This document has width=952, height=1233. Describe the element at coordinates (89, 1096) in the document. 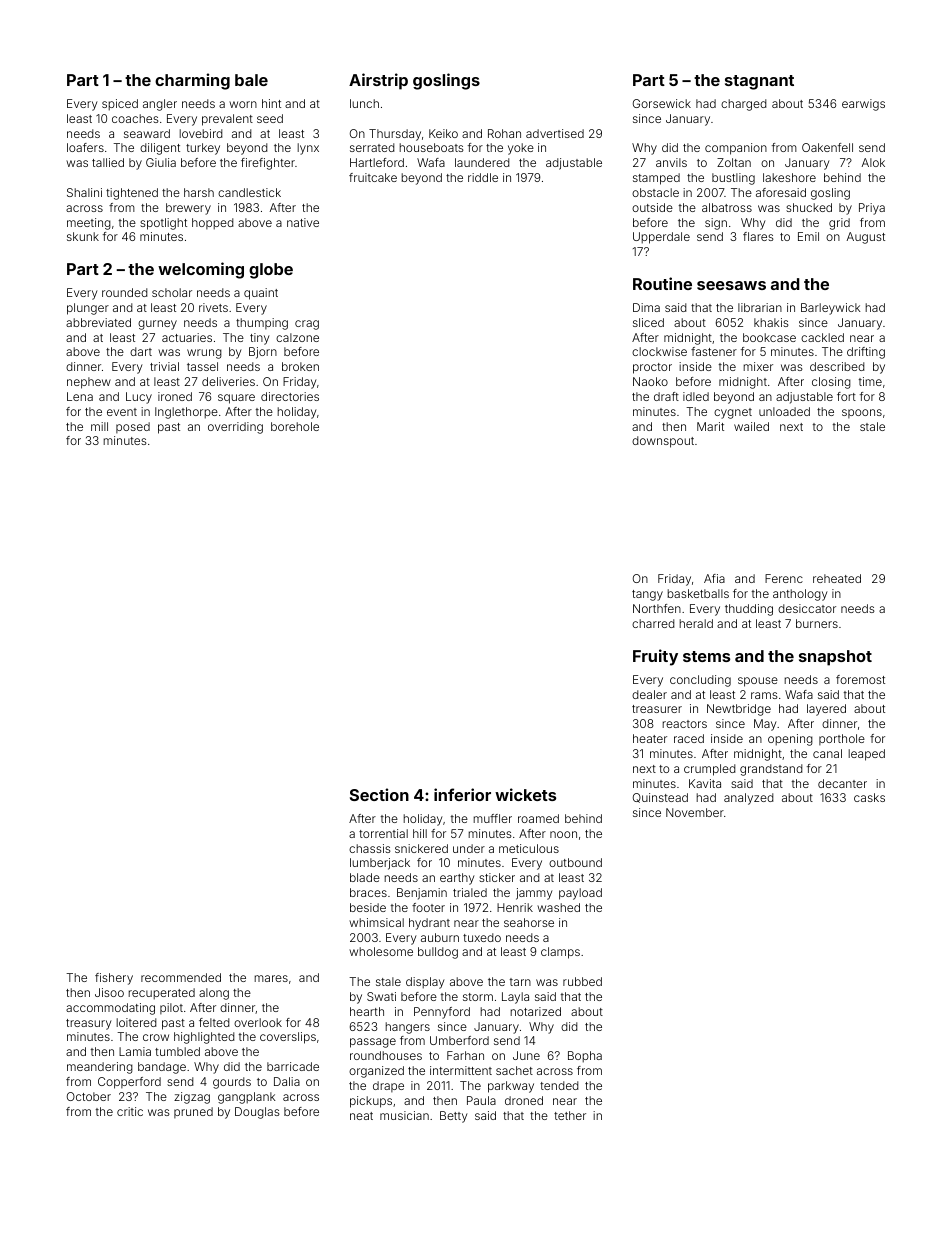

I see `October` at that location.
